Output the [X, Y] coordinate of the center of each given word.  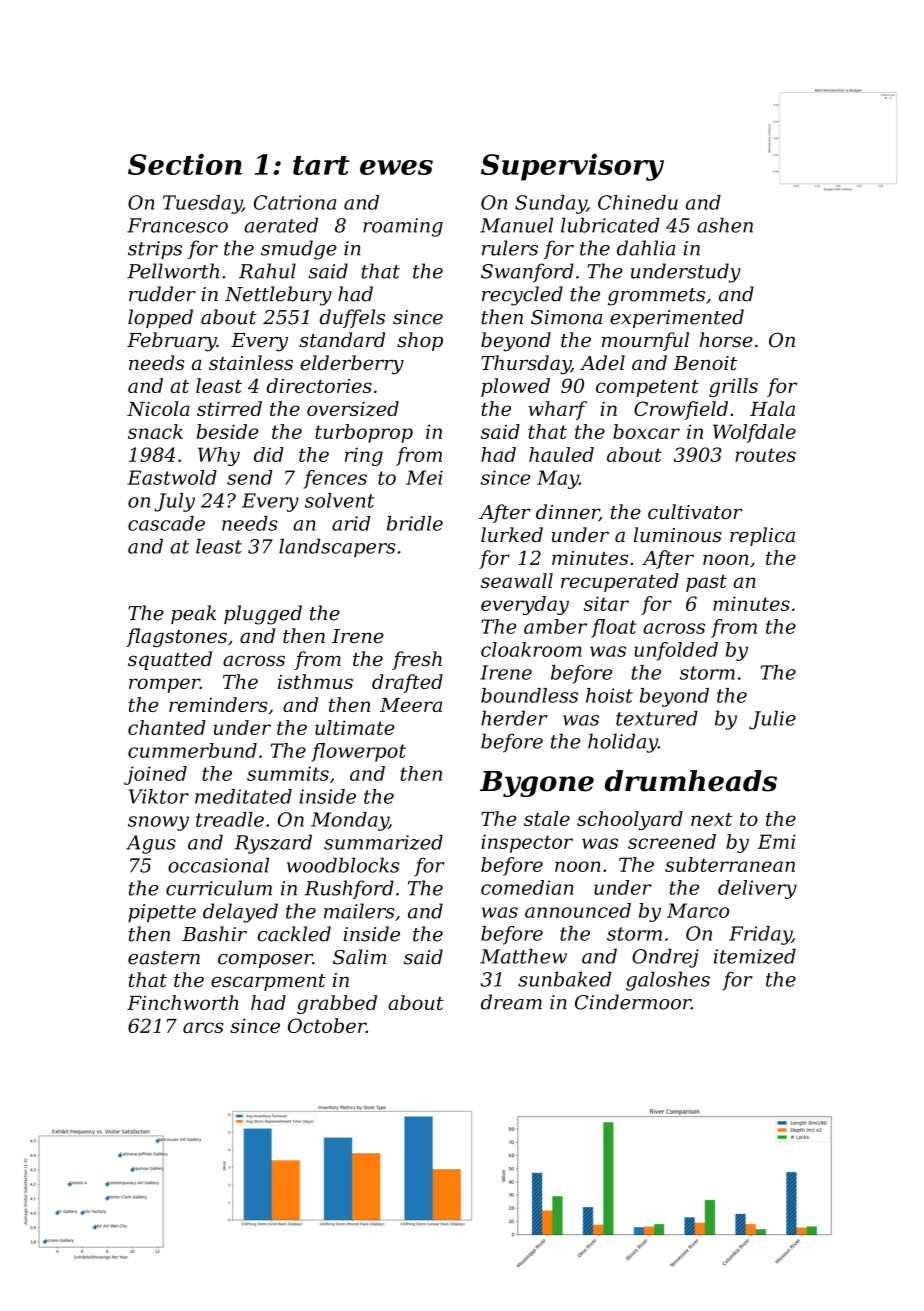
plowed [515, 387]
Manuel [516, 225]
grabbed [337, 1004]
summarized [383, 842]
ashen [725, 225]
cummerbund [192, 750]
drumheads [691, 781]
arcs [203, 1027]
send [249, 477]
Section [185, 164]
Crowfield [681, 410]
